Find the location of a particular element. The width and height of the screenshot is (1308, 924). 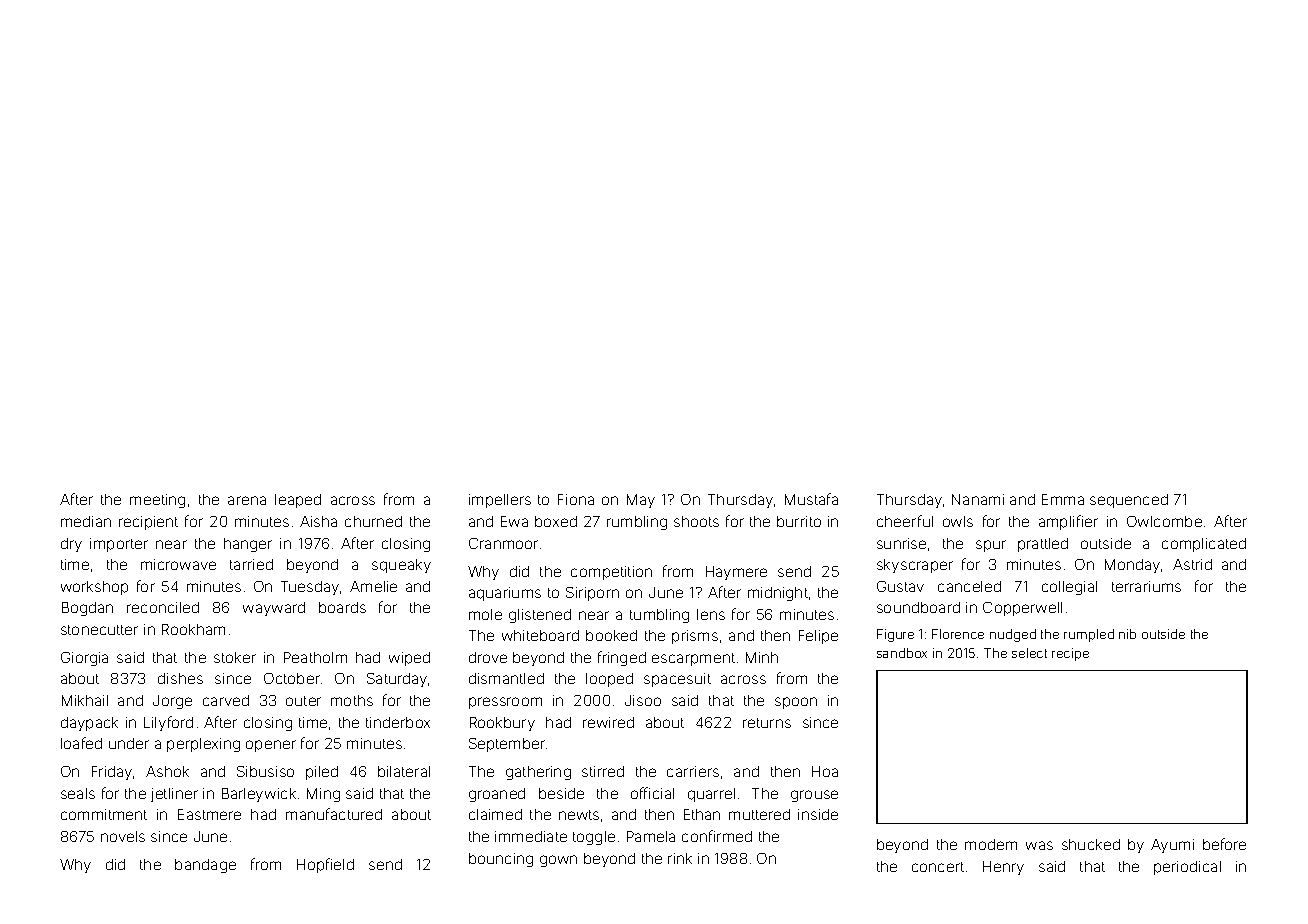

gown is located at coordinates (558, 861).
